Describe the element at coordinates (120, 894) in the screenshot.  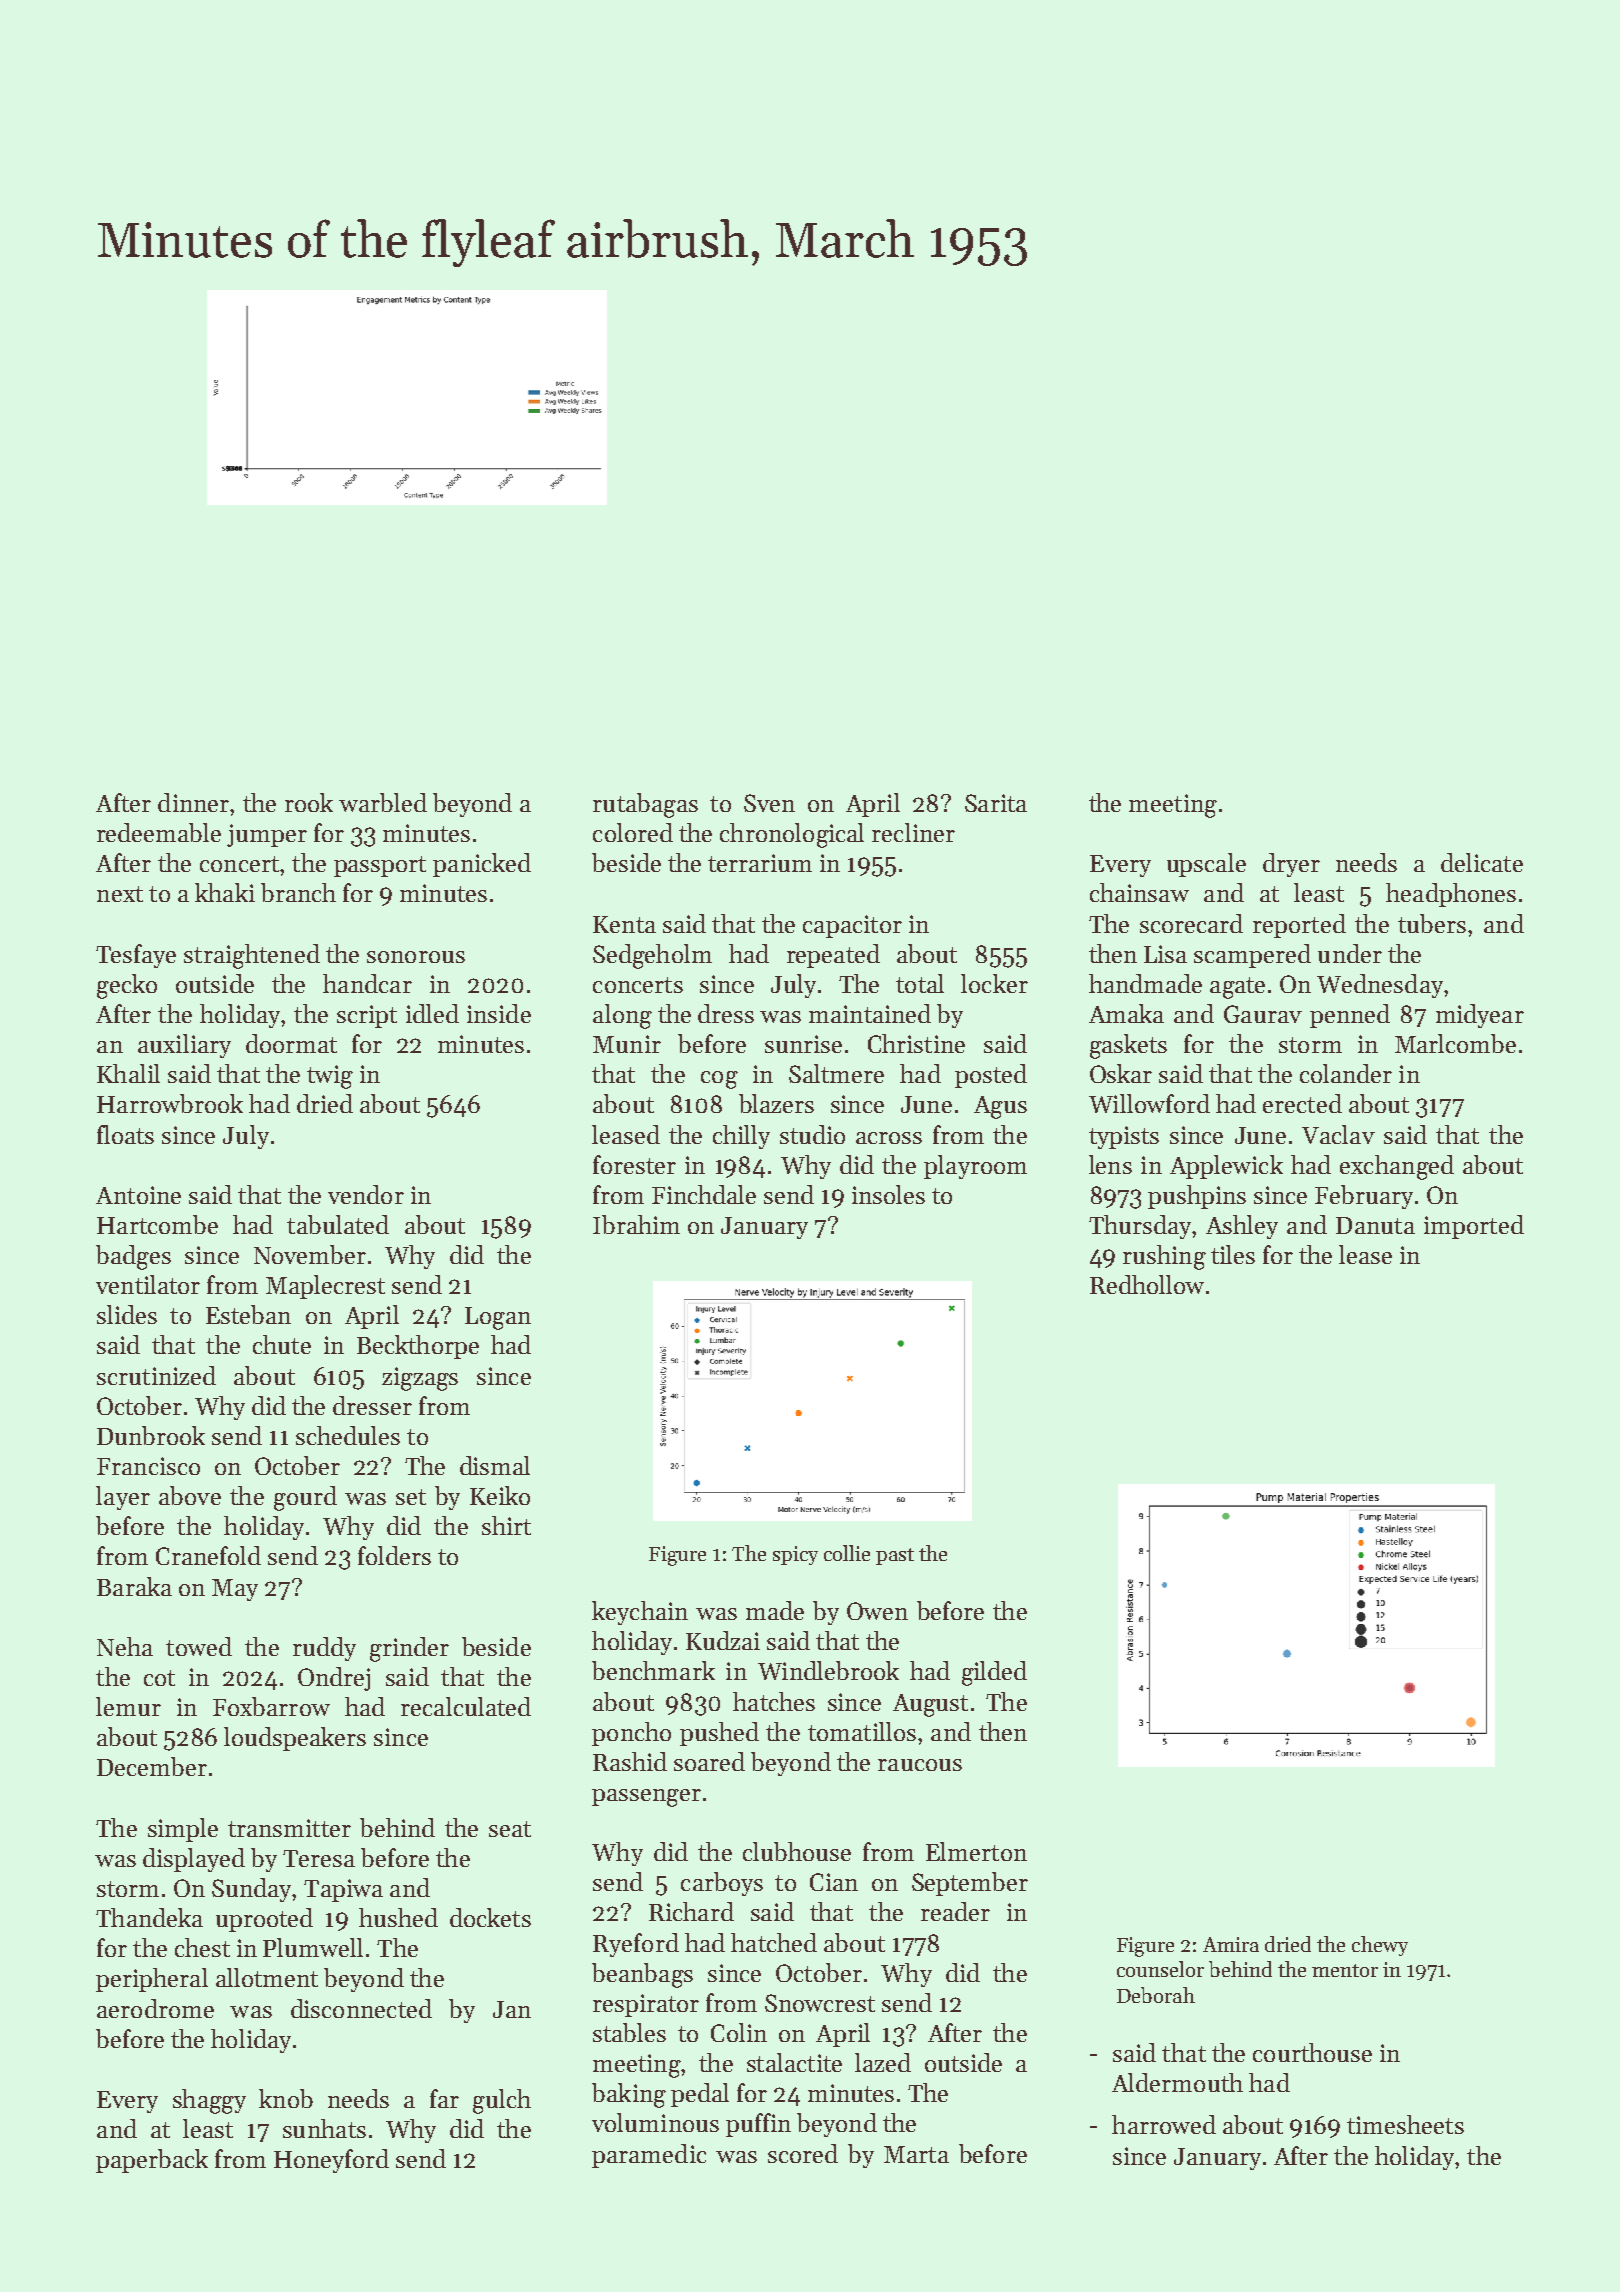
I see `next` at that location.
